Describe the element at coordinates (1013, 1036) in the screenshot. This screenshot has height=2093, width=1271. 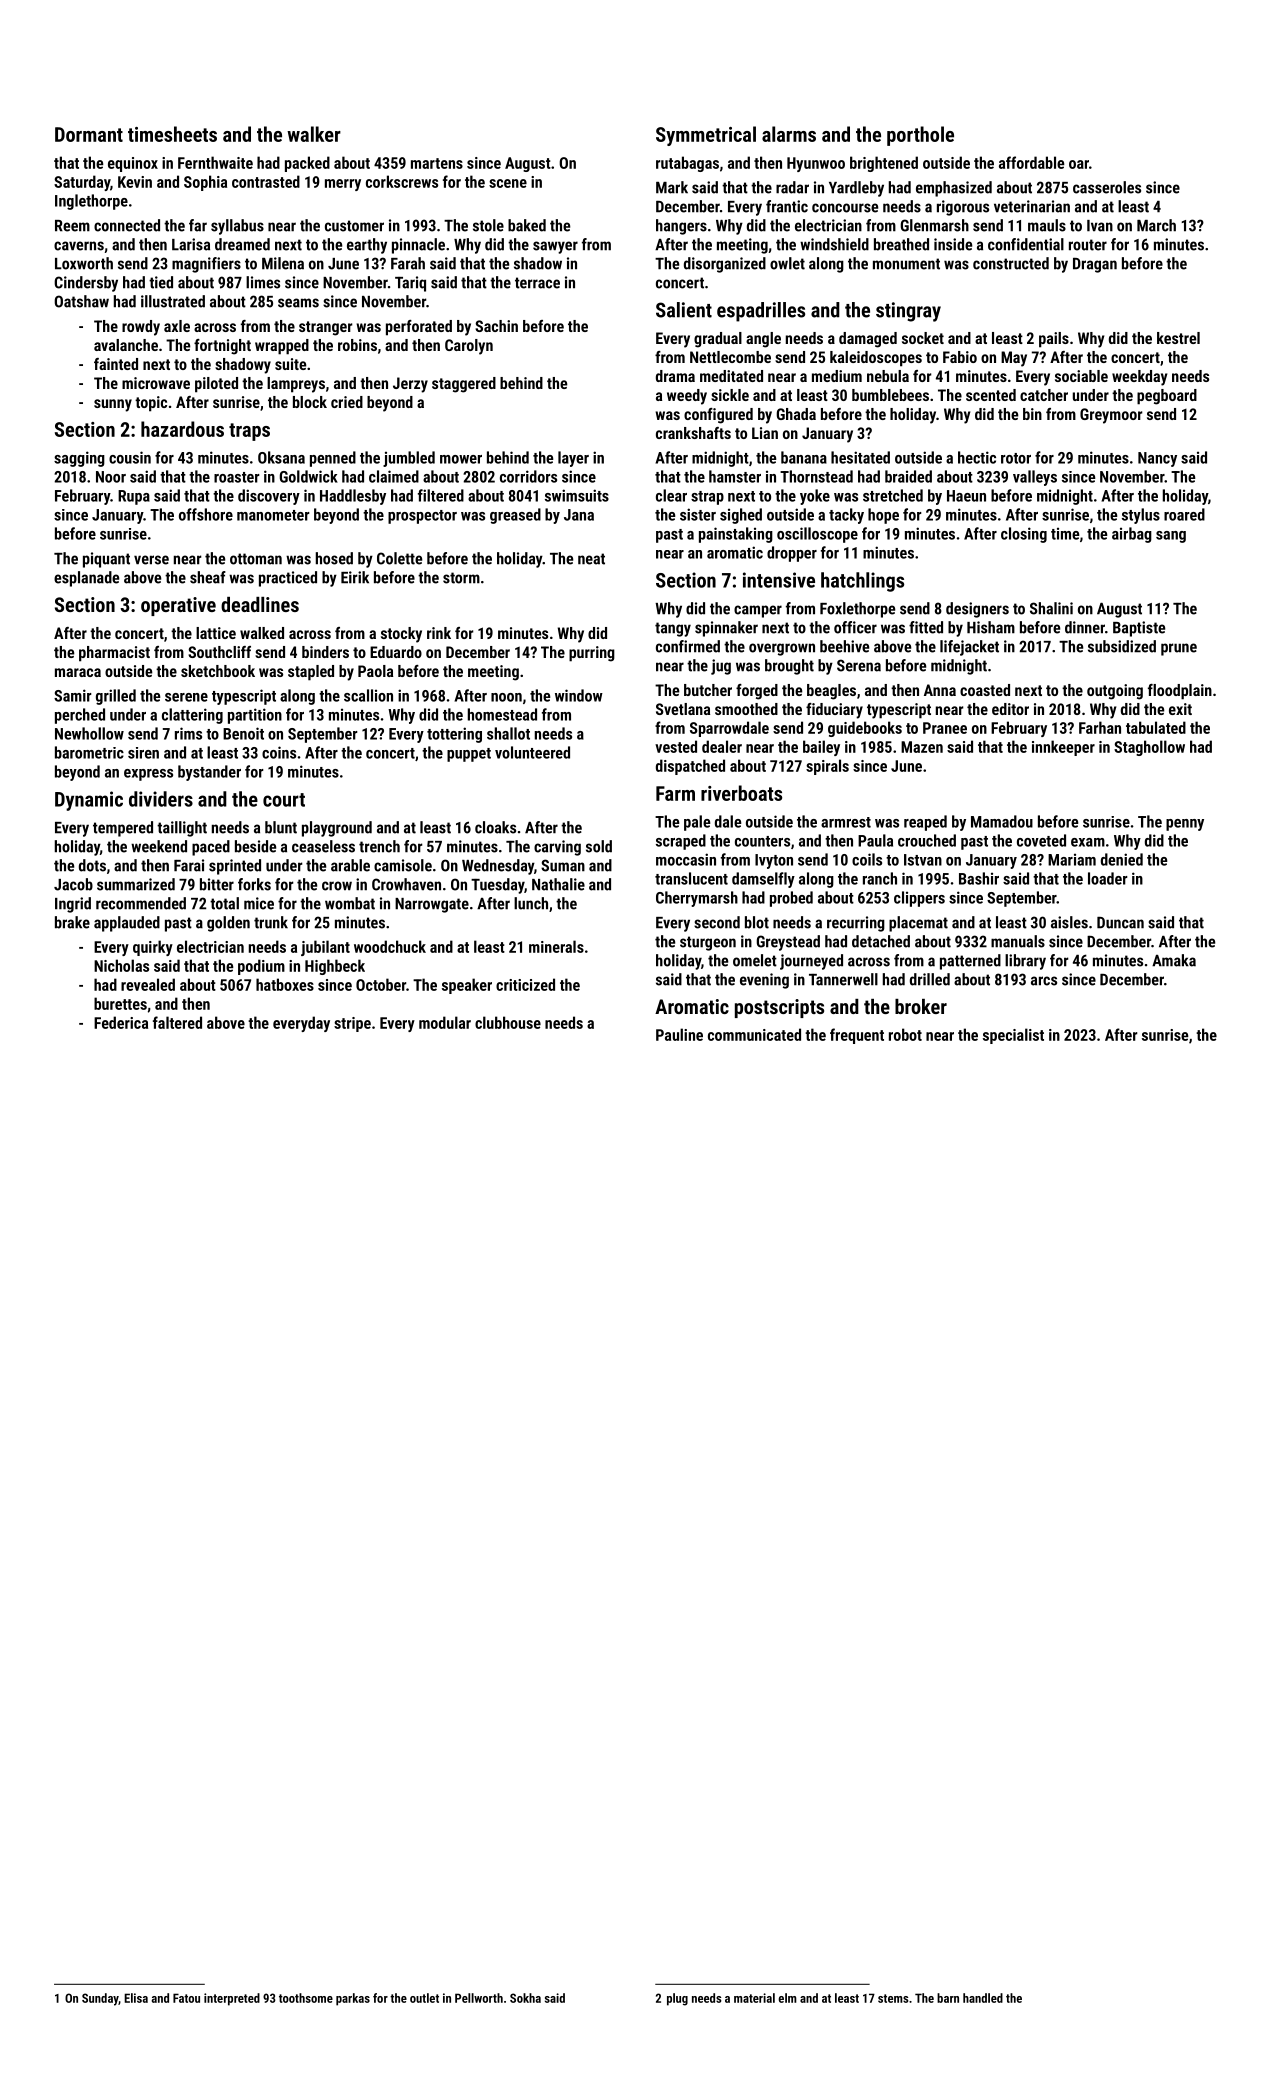
I see `specialist` at that location.
